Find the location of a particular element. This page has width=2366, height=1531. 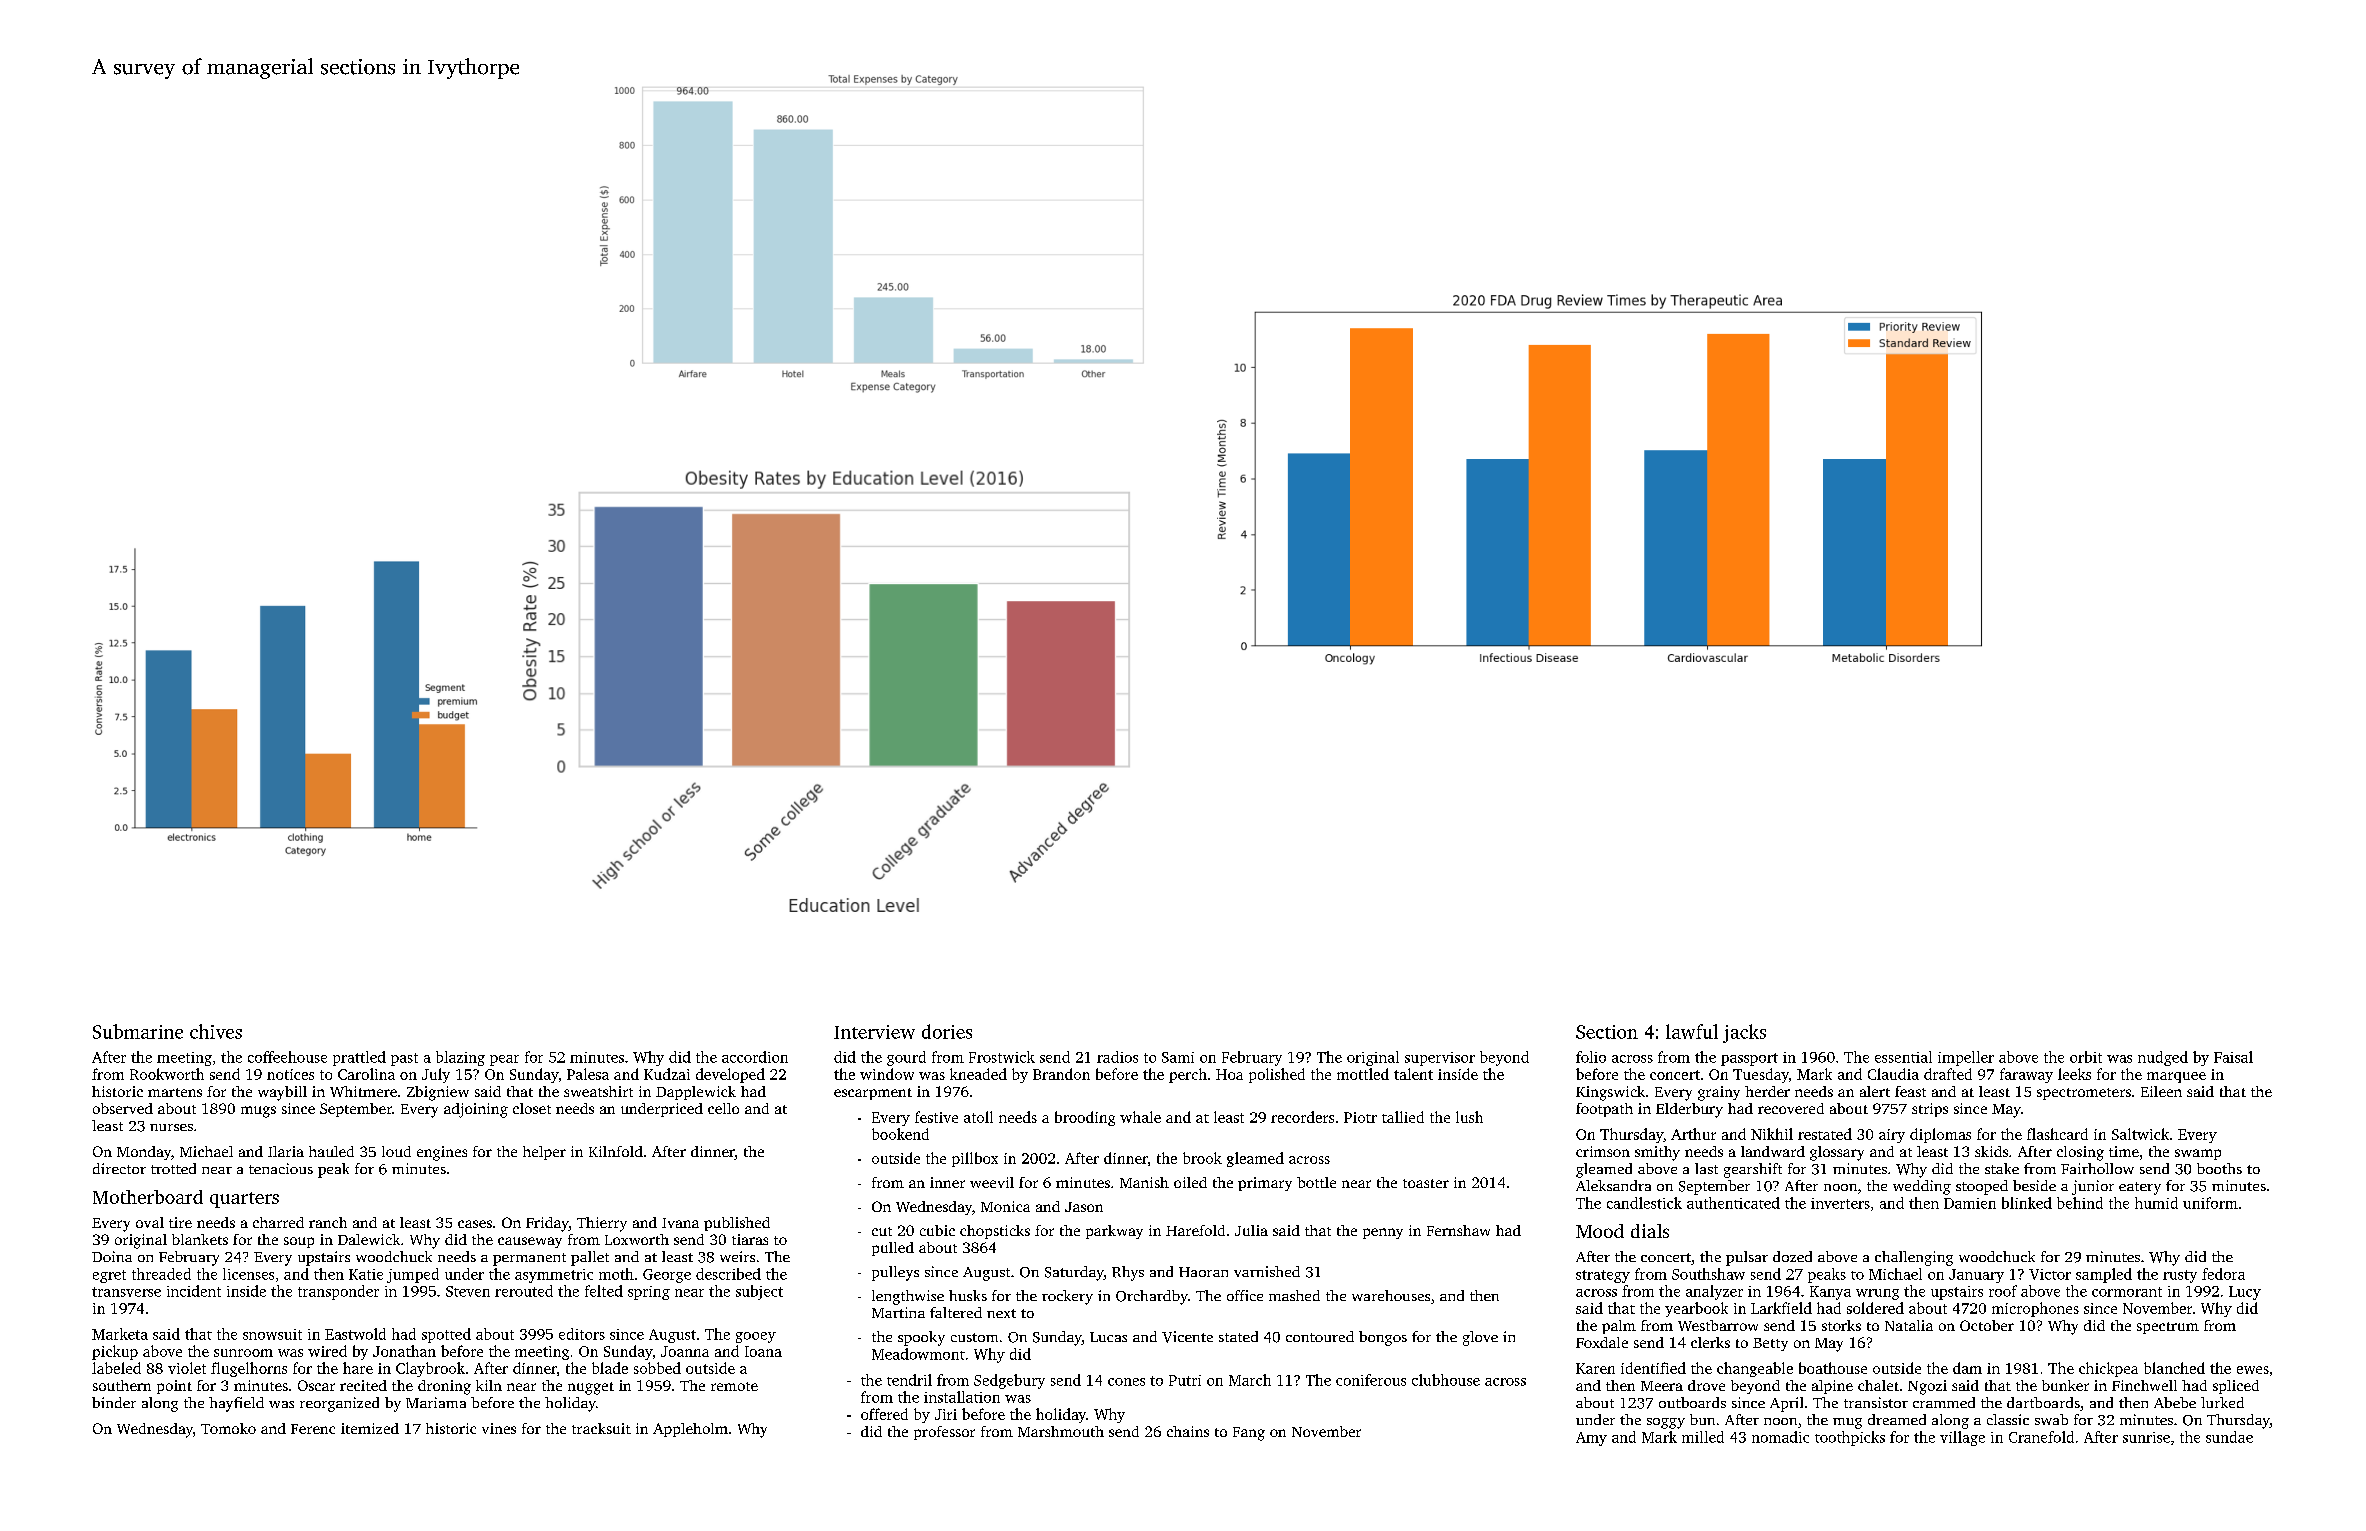

nudged is located at coordinates (2163, 1058).
